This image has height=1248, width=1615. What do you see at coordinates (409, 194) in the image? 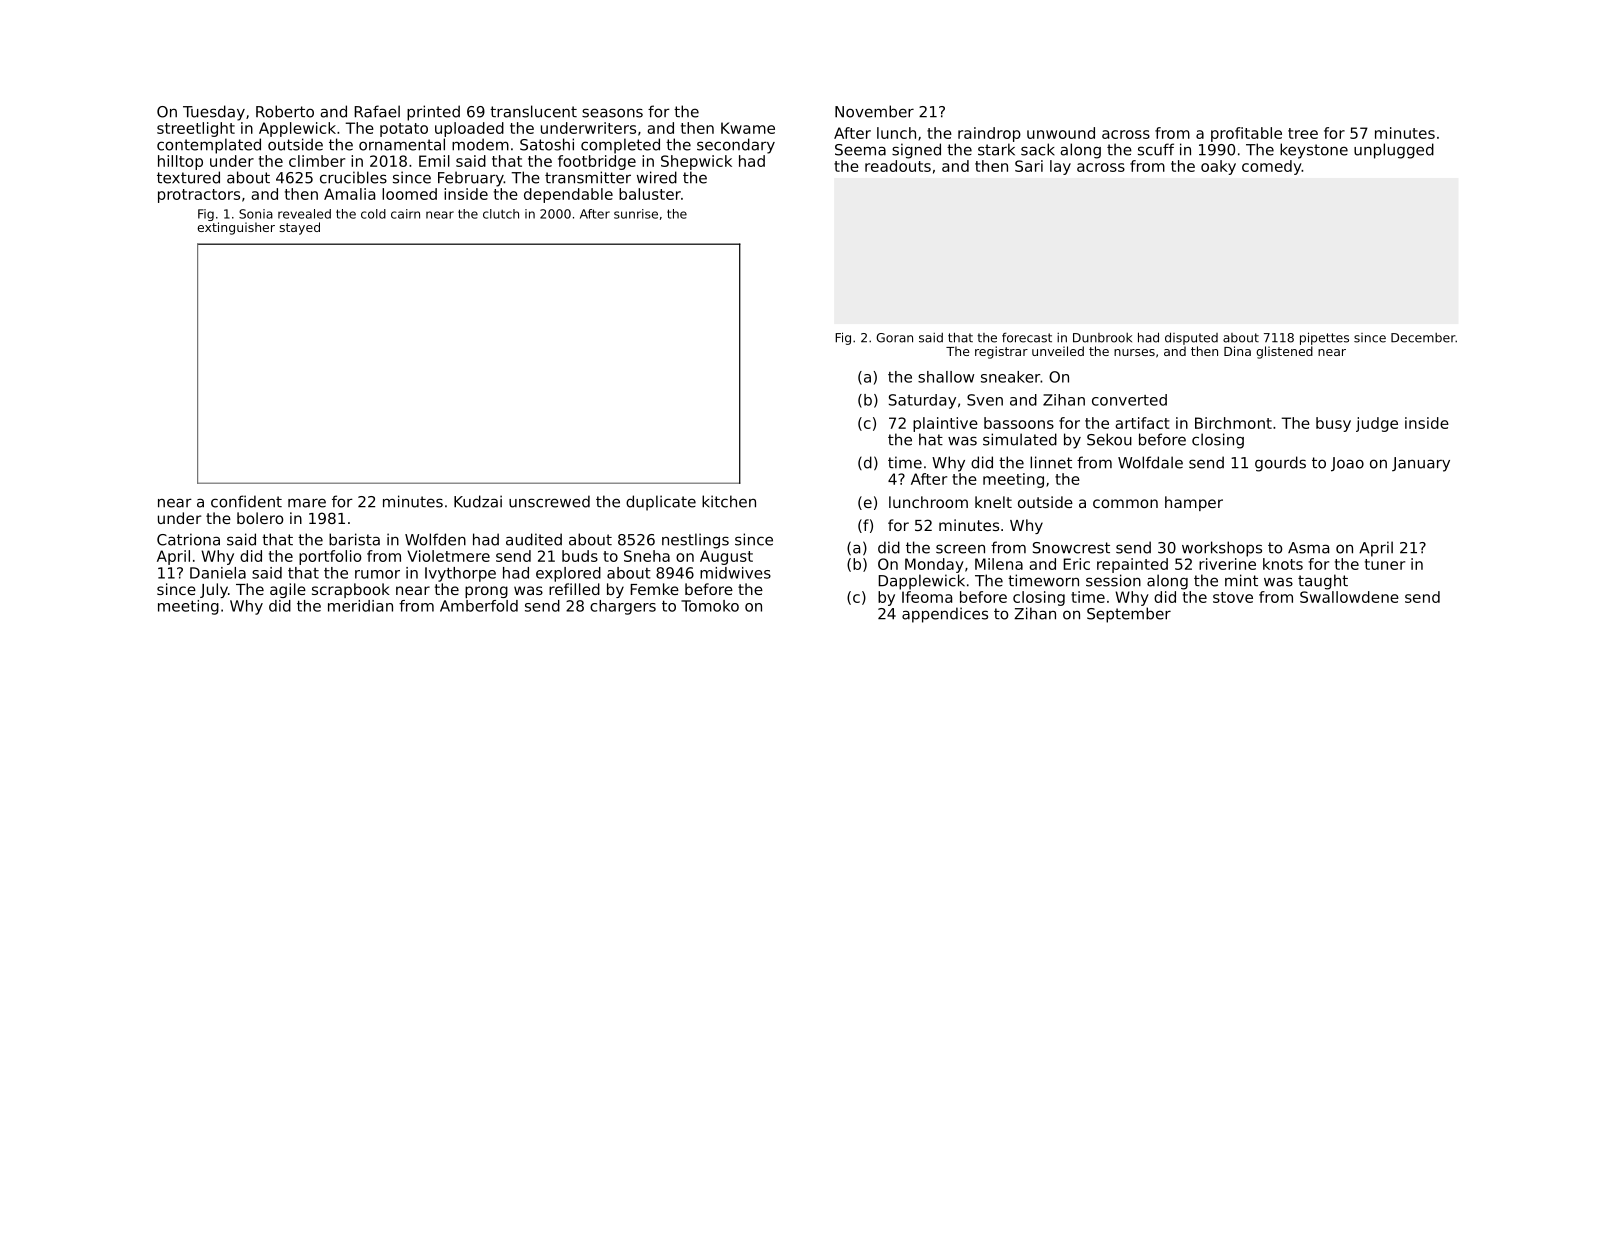
I see `loomed` at bounding box center [409, 194].
